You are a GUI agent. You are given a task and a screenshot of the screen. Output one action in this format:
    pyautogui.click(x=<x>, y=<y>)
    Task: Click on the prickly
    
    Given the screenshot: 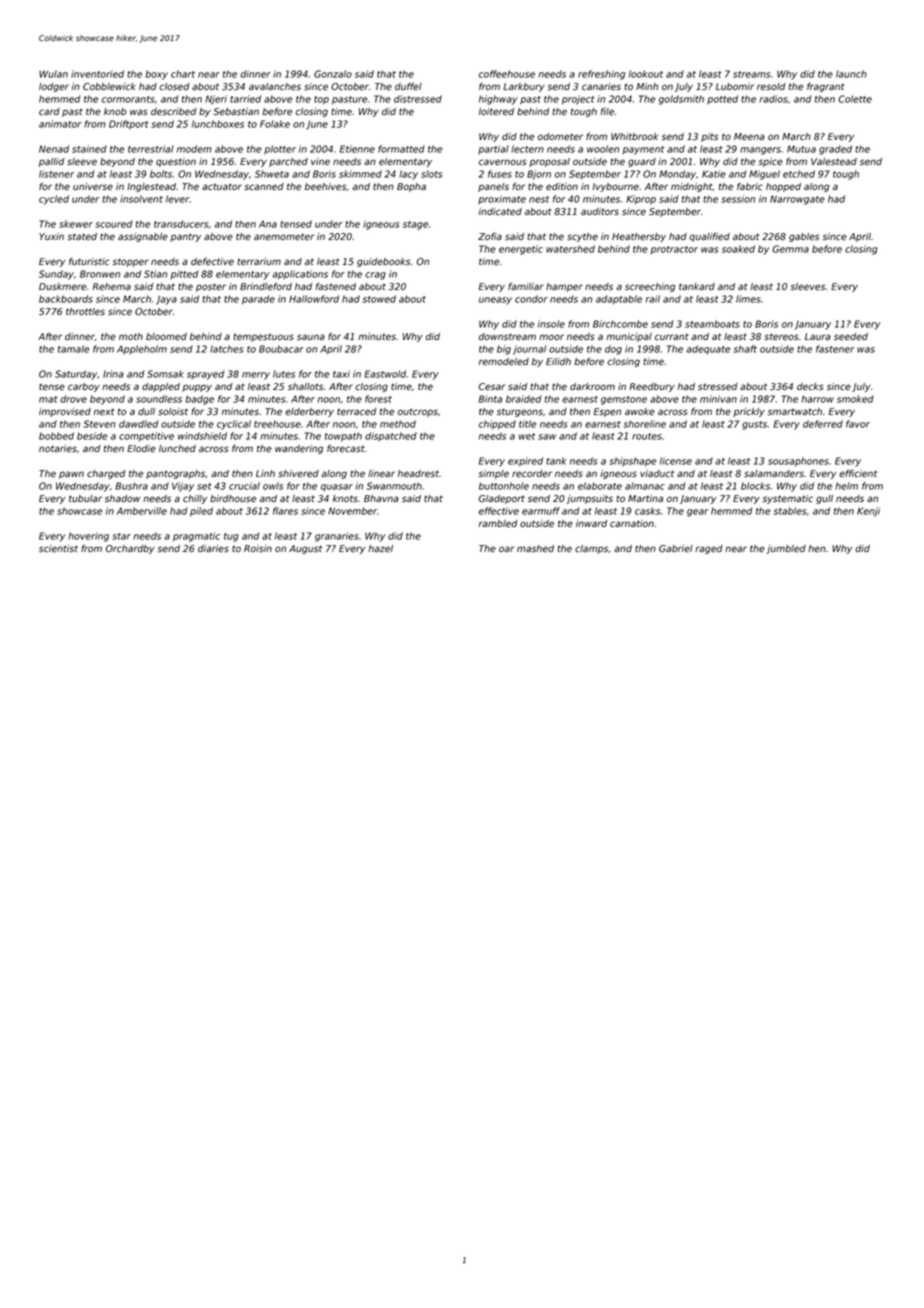 What is the action you would take?
    pyautogui.click(x=749, y=412)
